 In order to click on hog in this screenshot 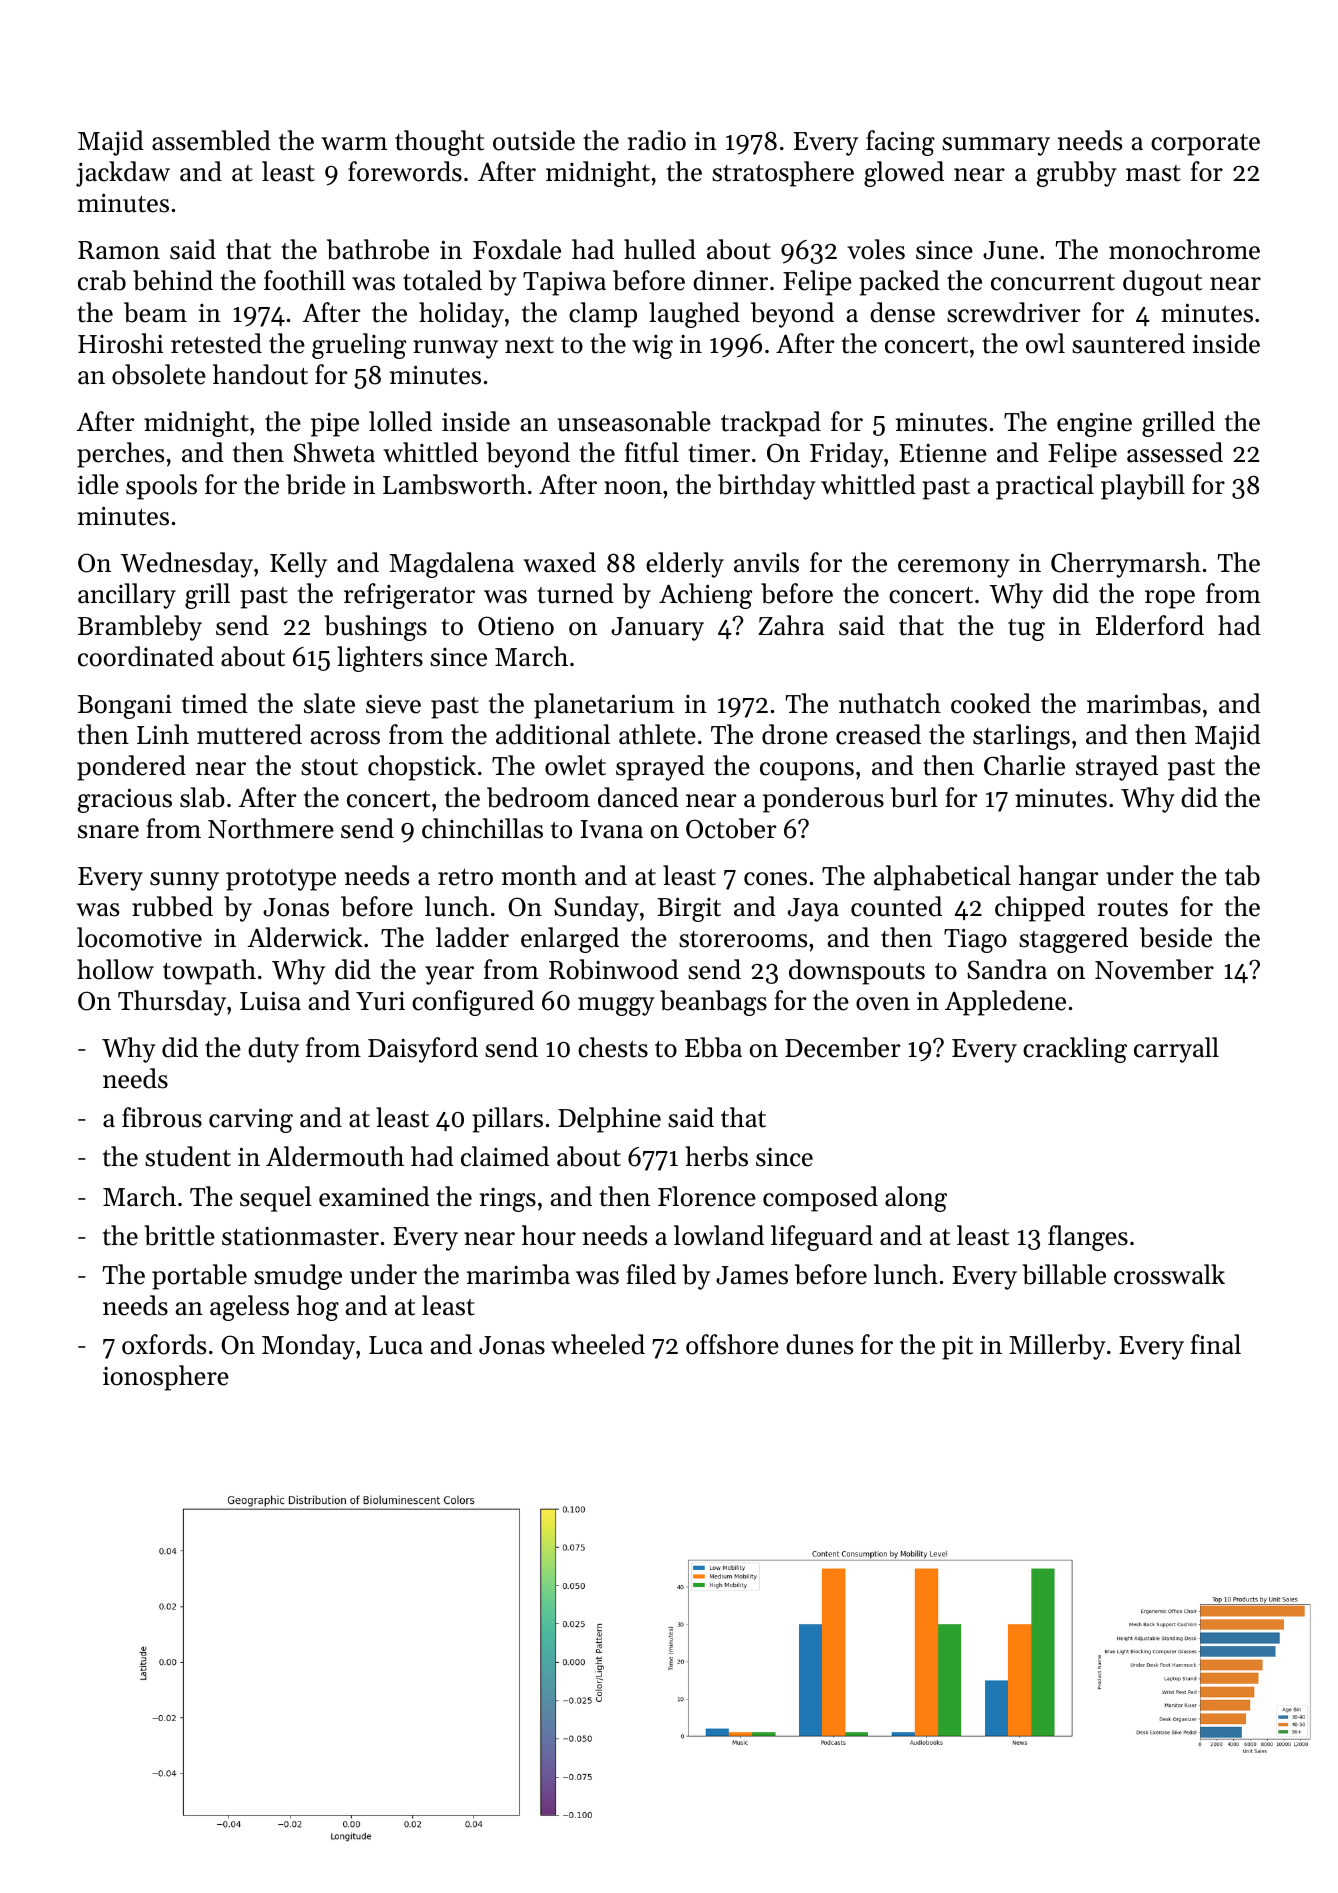, I will do `click(318, 1308)`.
